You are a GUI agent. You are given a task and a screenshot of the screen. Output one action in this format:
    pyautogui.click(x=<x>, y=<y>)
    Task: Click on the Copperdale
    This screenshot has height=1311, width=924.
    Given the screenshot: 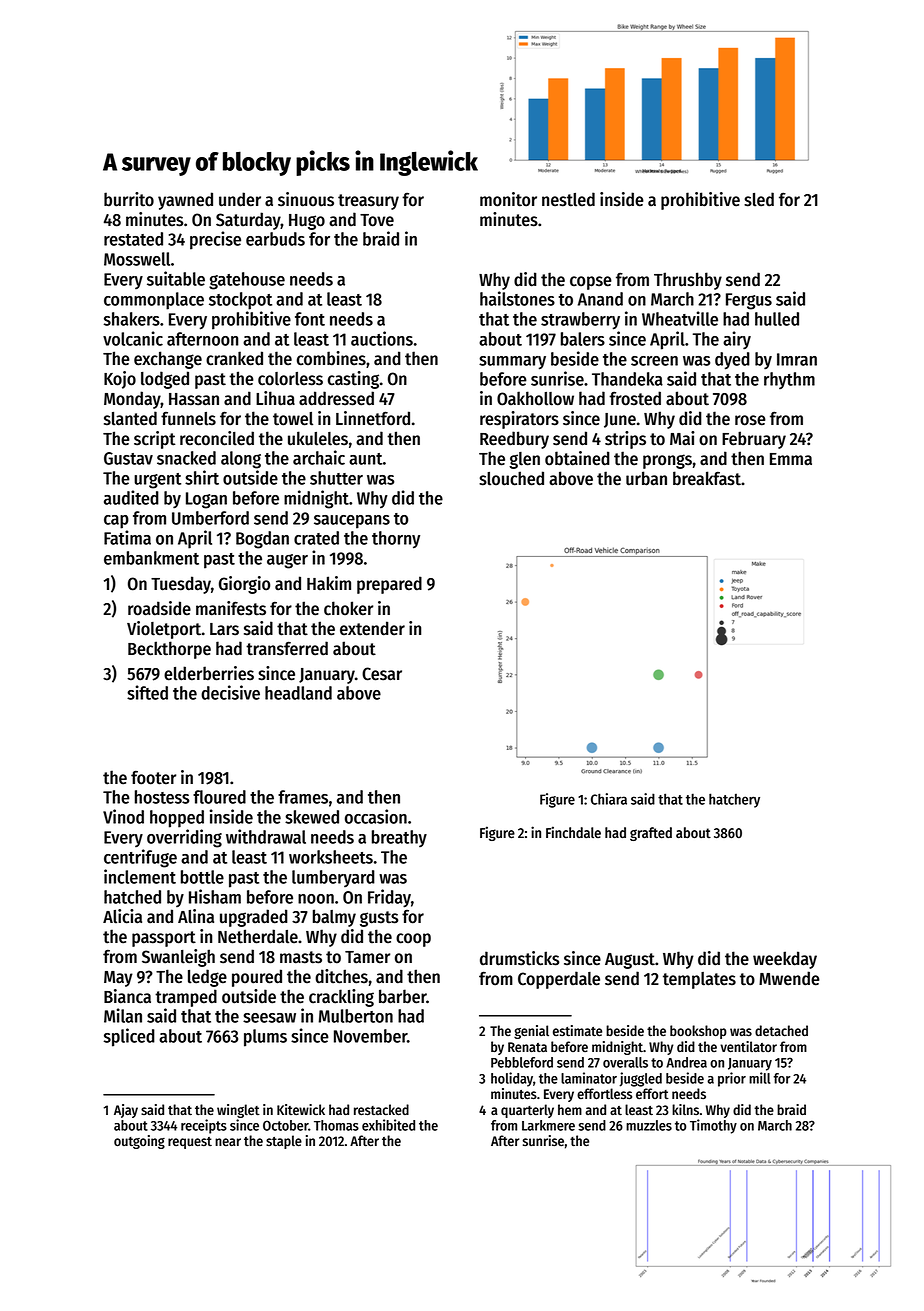 What is the action you would take?
    pyautogui.click(x=559, y=980)
